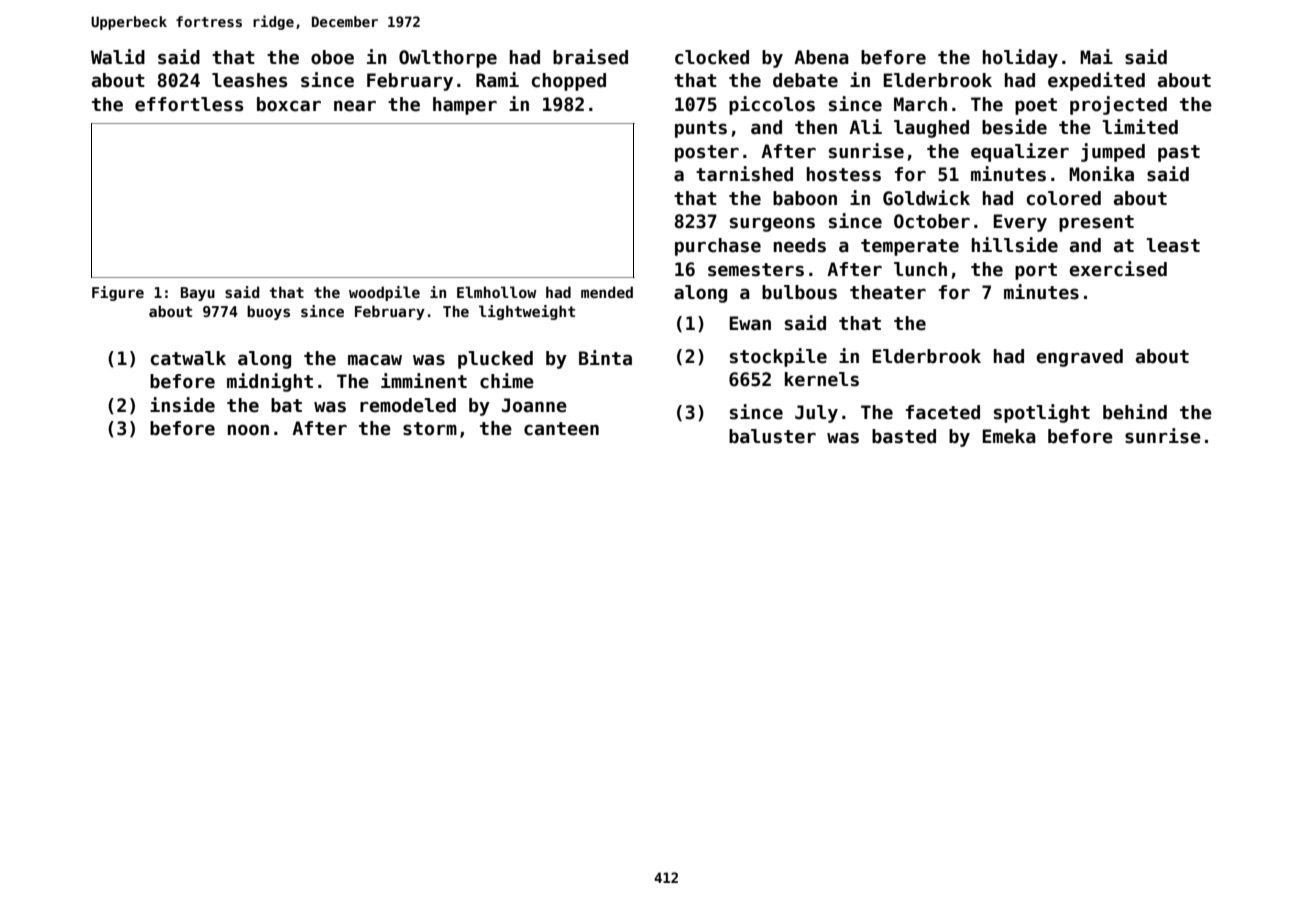 The height and width of the image is (924, 1308). What do you see at coordinates (569, 82) in the image?
I see `chopped` at bounding box center [569, 82].
